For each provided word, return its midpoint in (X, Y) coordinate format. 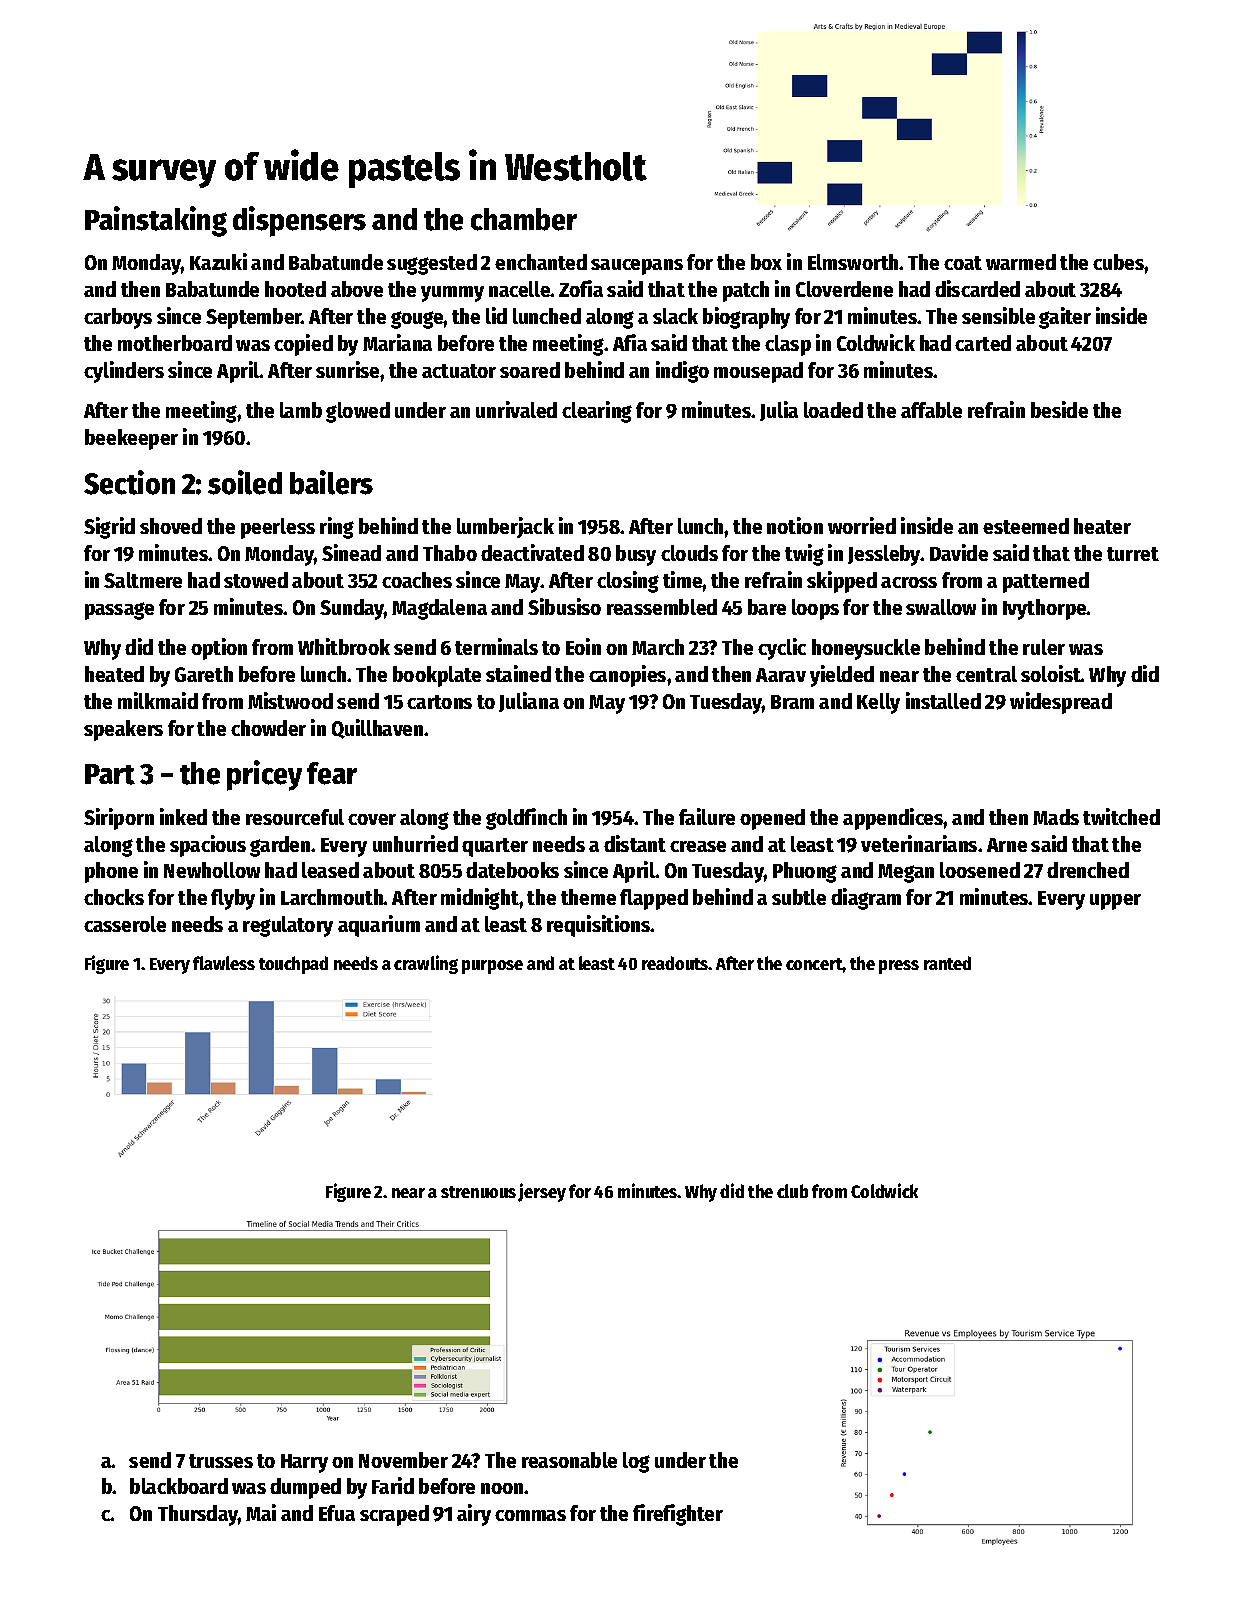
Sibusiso (564, 606)
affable (931, 410)
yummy (452, 294)
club (792, 1191)
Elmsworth (853, 262)
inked (183, 816)
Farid (393, 1485)
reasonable (569, 1460)
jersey (542, 1192)
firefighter (678, 1515)
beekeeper (131, 439)
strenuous (478, 1192)
